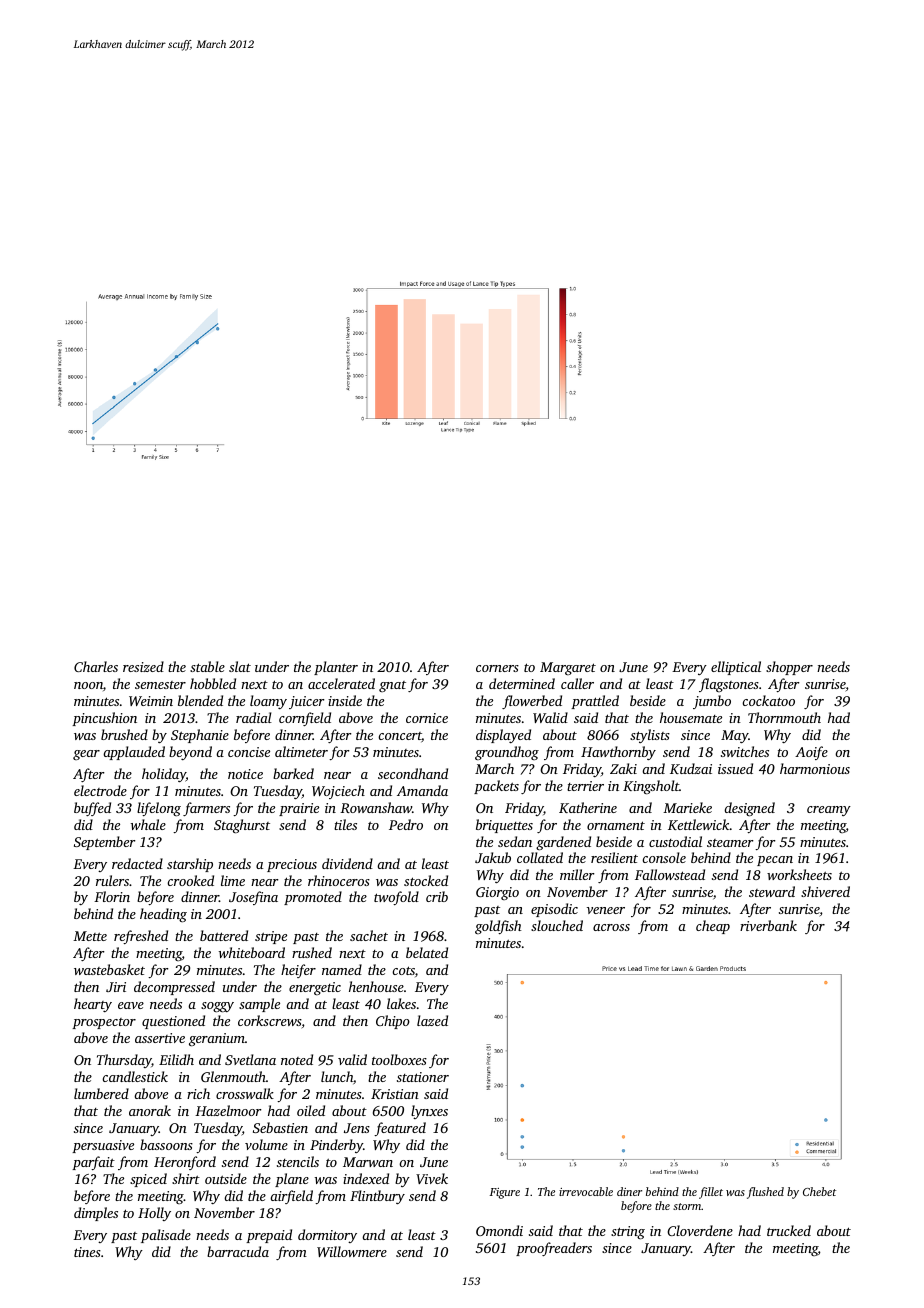 Image resolution: width=924 pixels, height=1308 pixels. What do you see at coordinates (238, 1251) in the image?
I see `barracuda` at bounding box center [238, 1251].
